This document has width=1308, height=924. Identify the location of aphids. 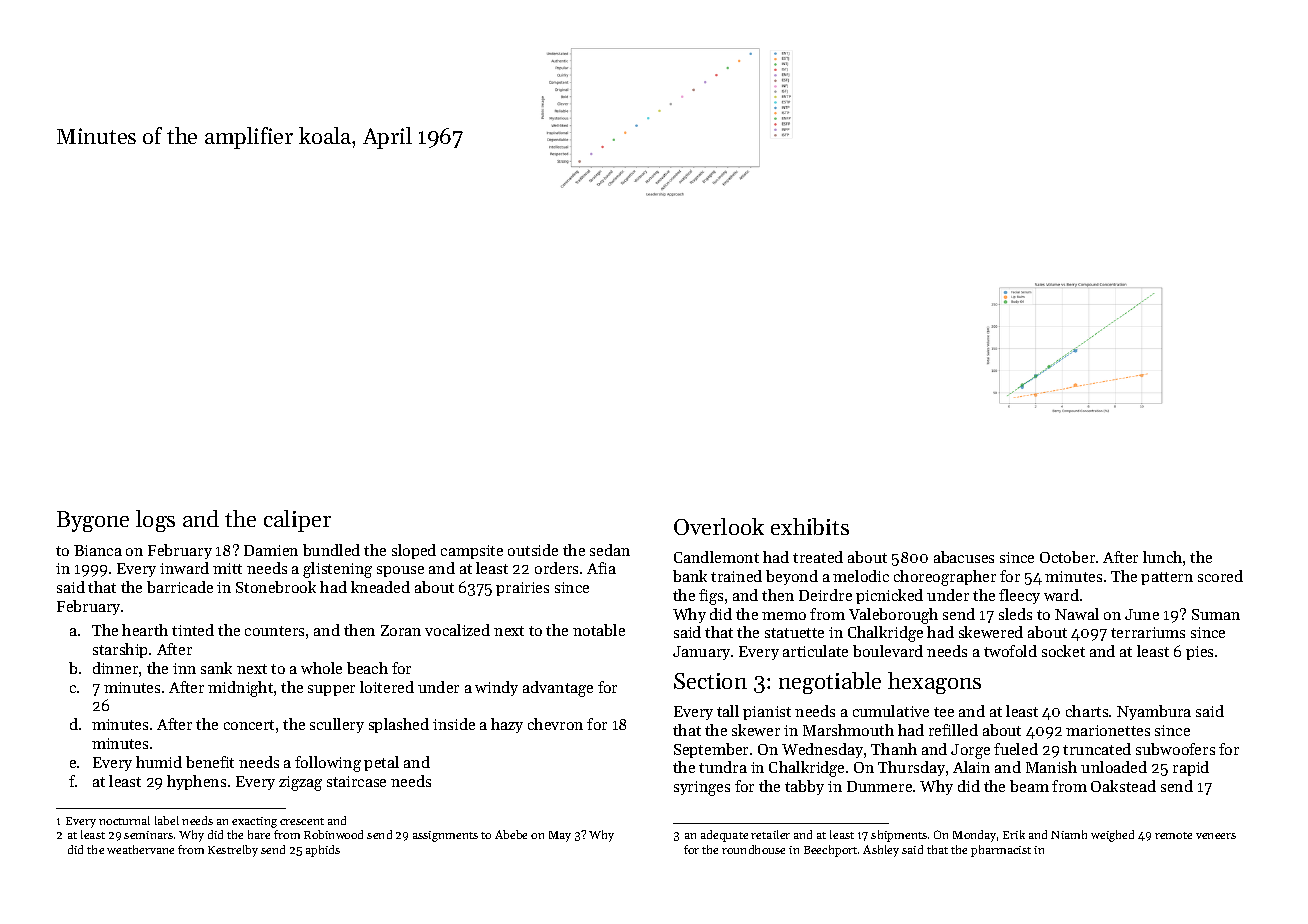
(323, 851).
